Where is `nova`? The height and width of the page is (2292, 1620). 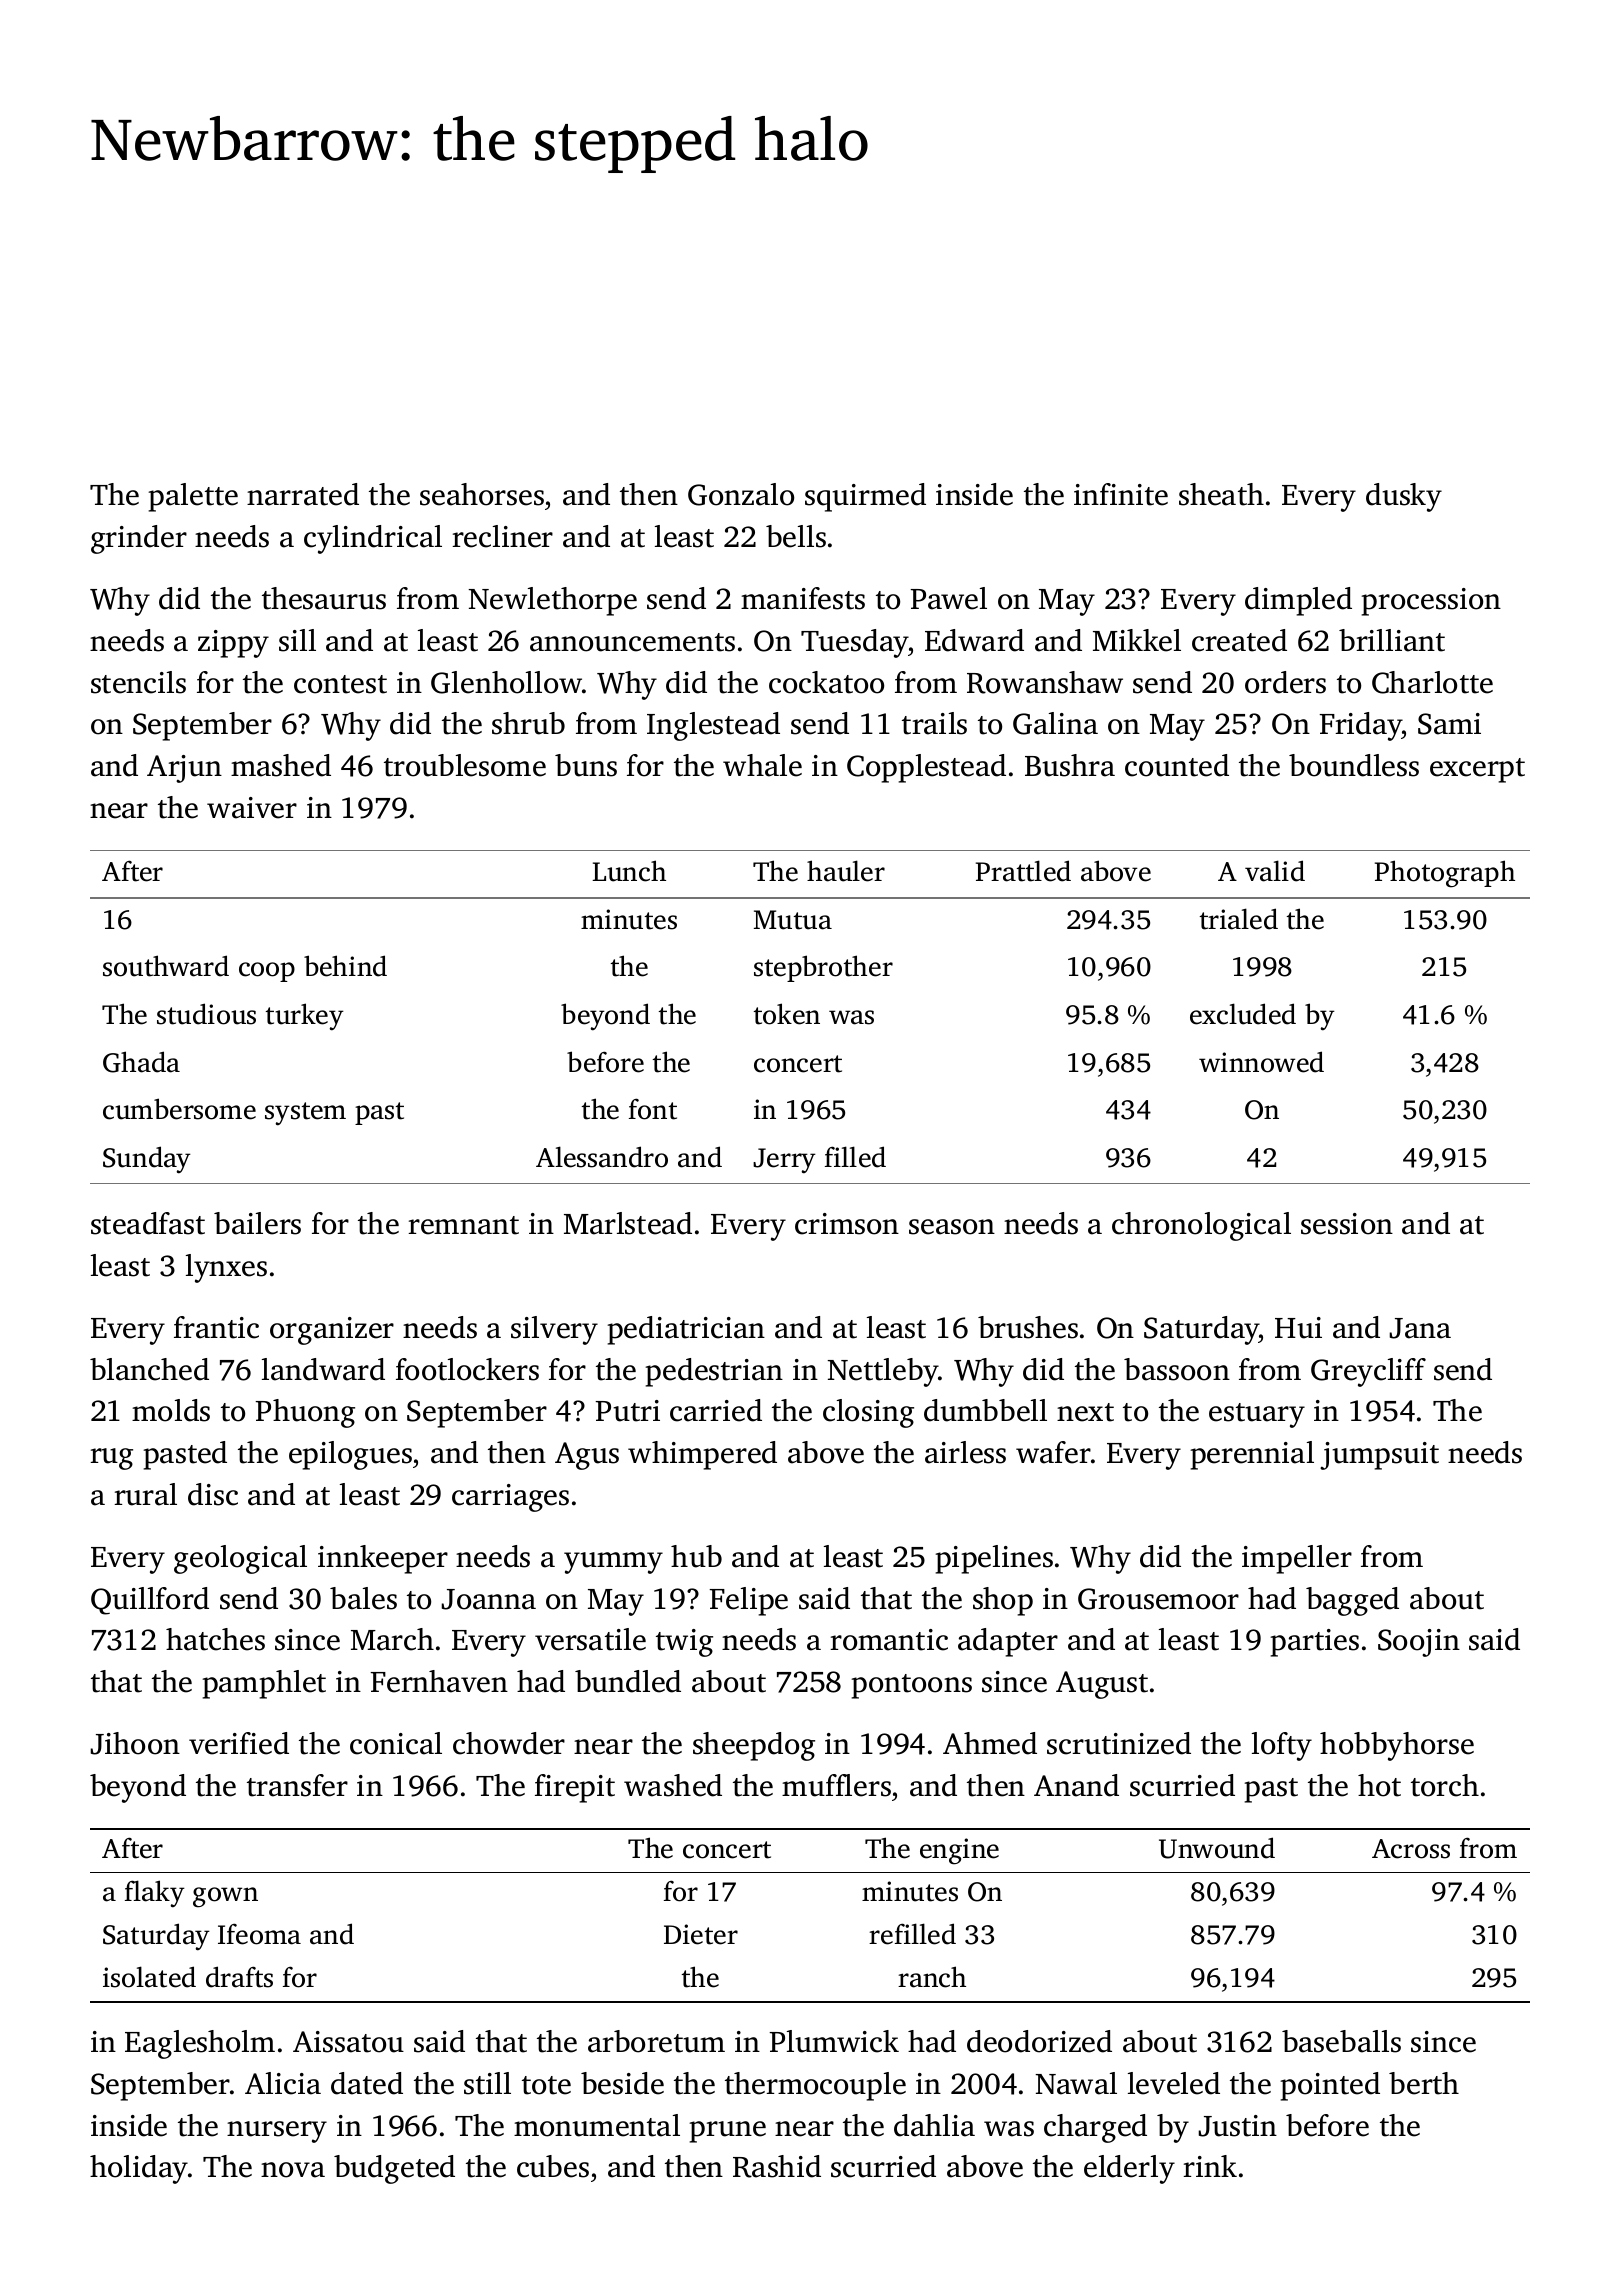 nova is located at coordinates (293, 2170).
